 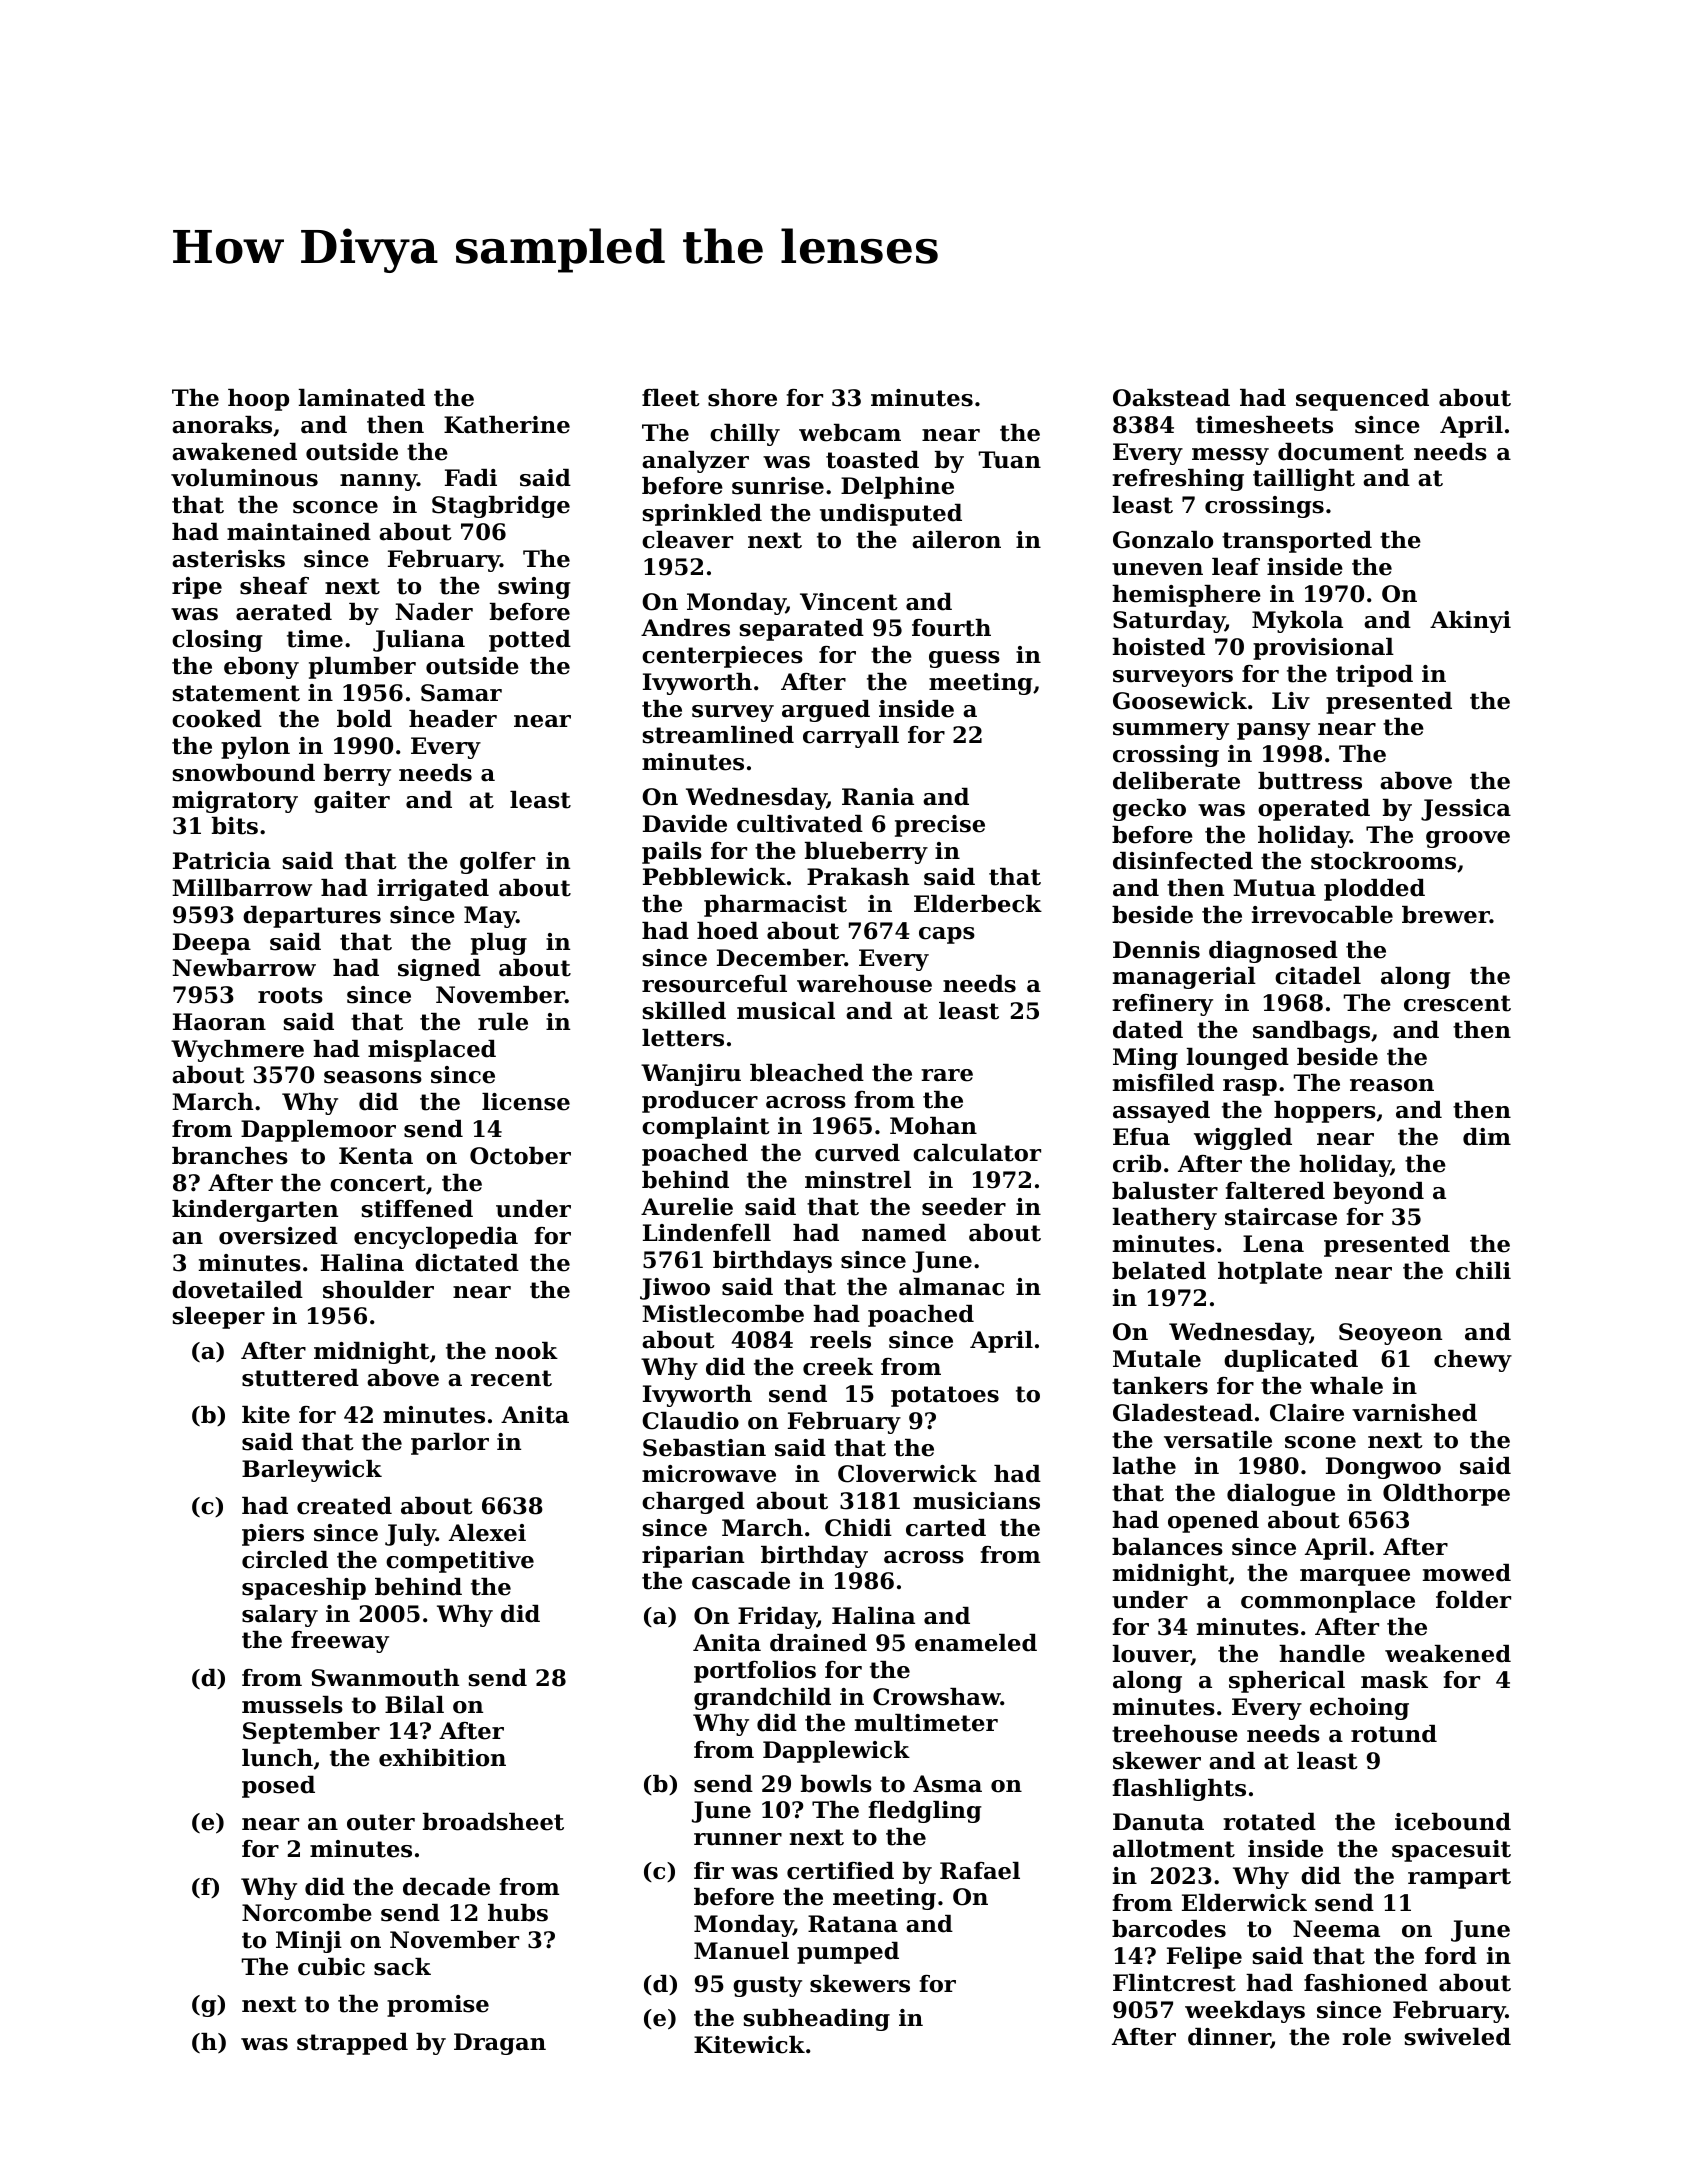 I want to click on reason, so click(x=1392, y=1085).
